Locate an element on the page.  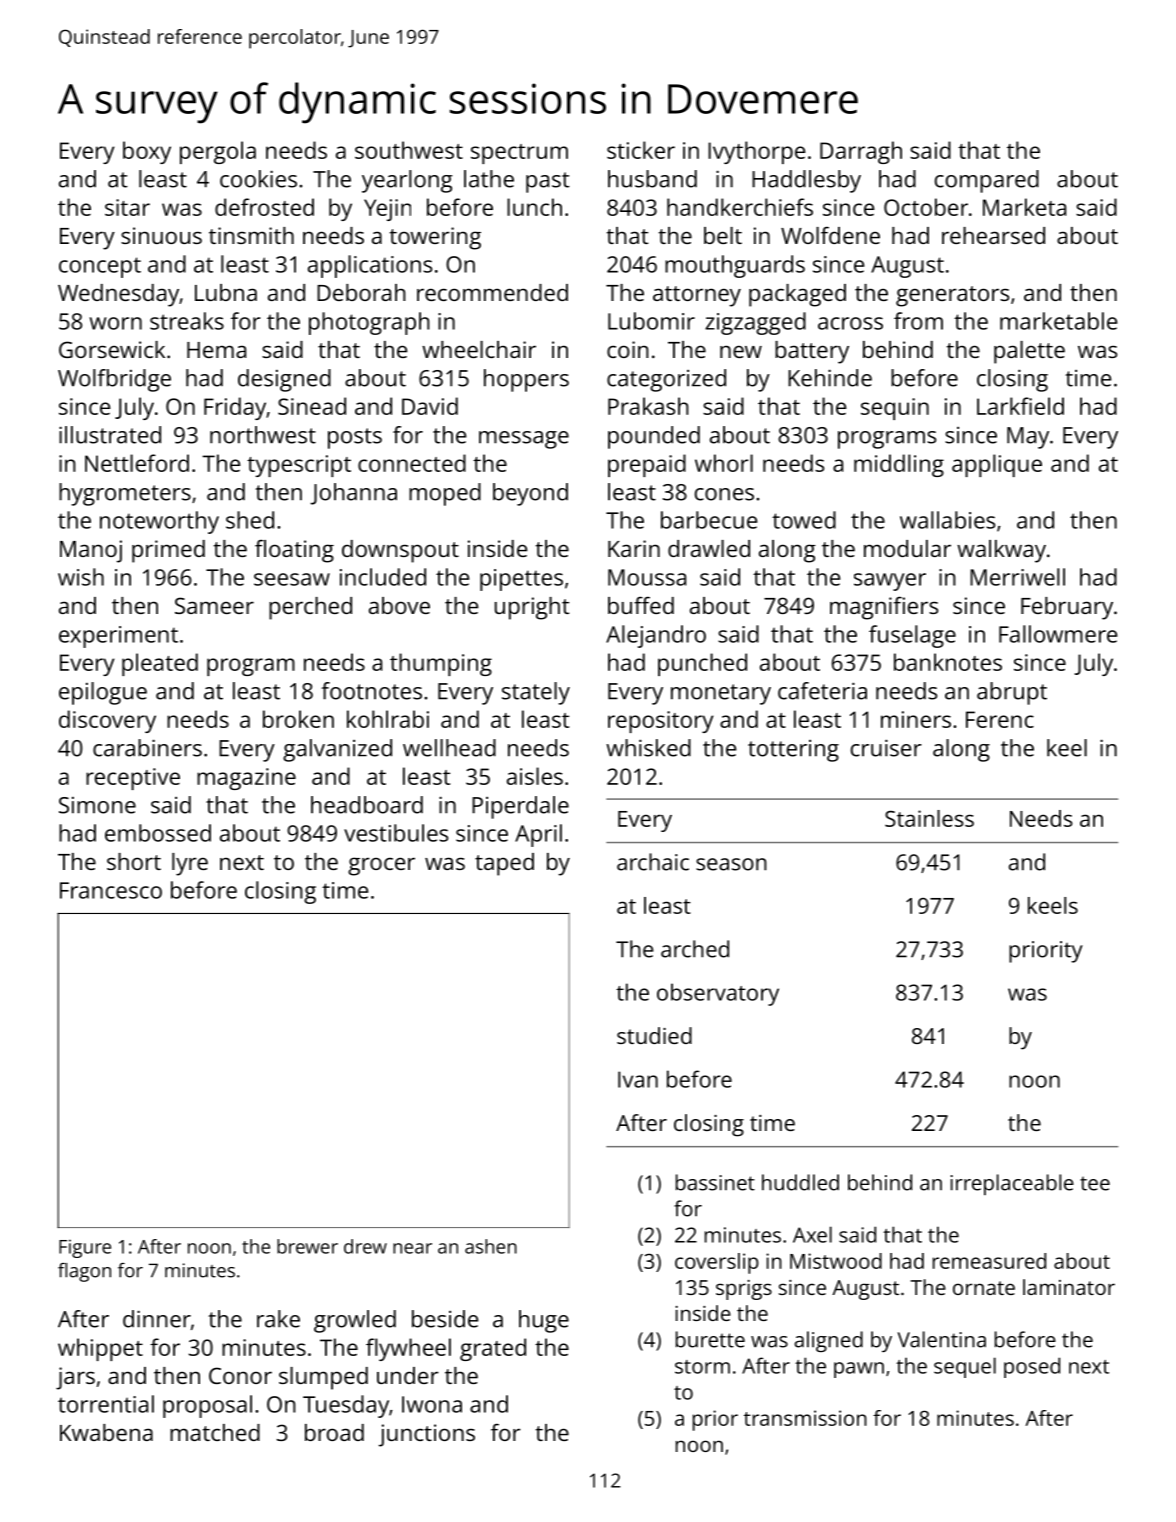
buffed is located at coordinates (641, 605).
